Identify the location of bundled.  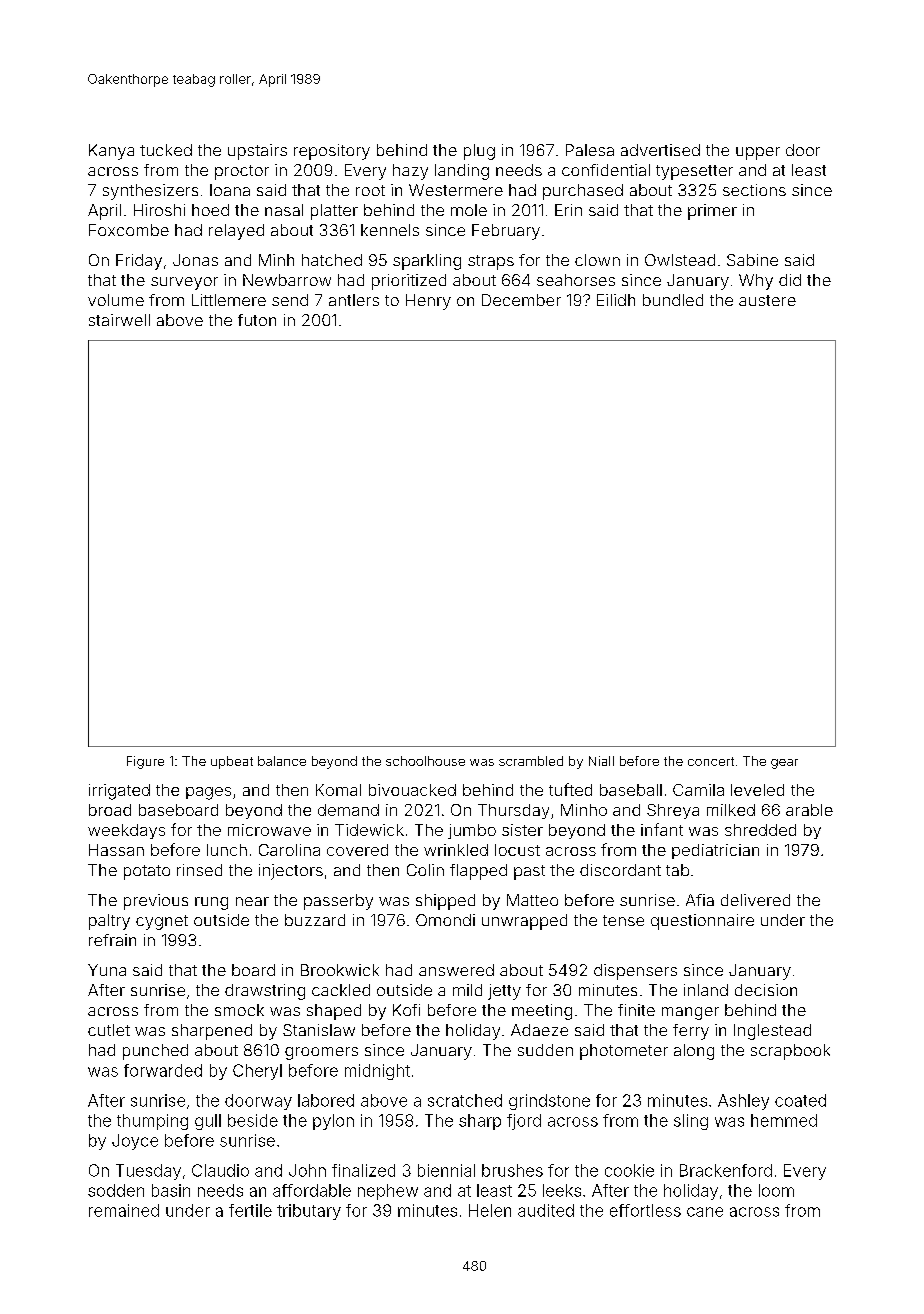
(673, 300).
